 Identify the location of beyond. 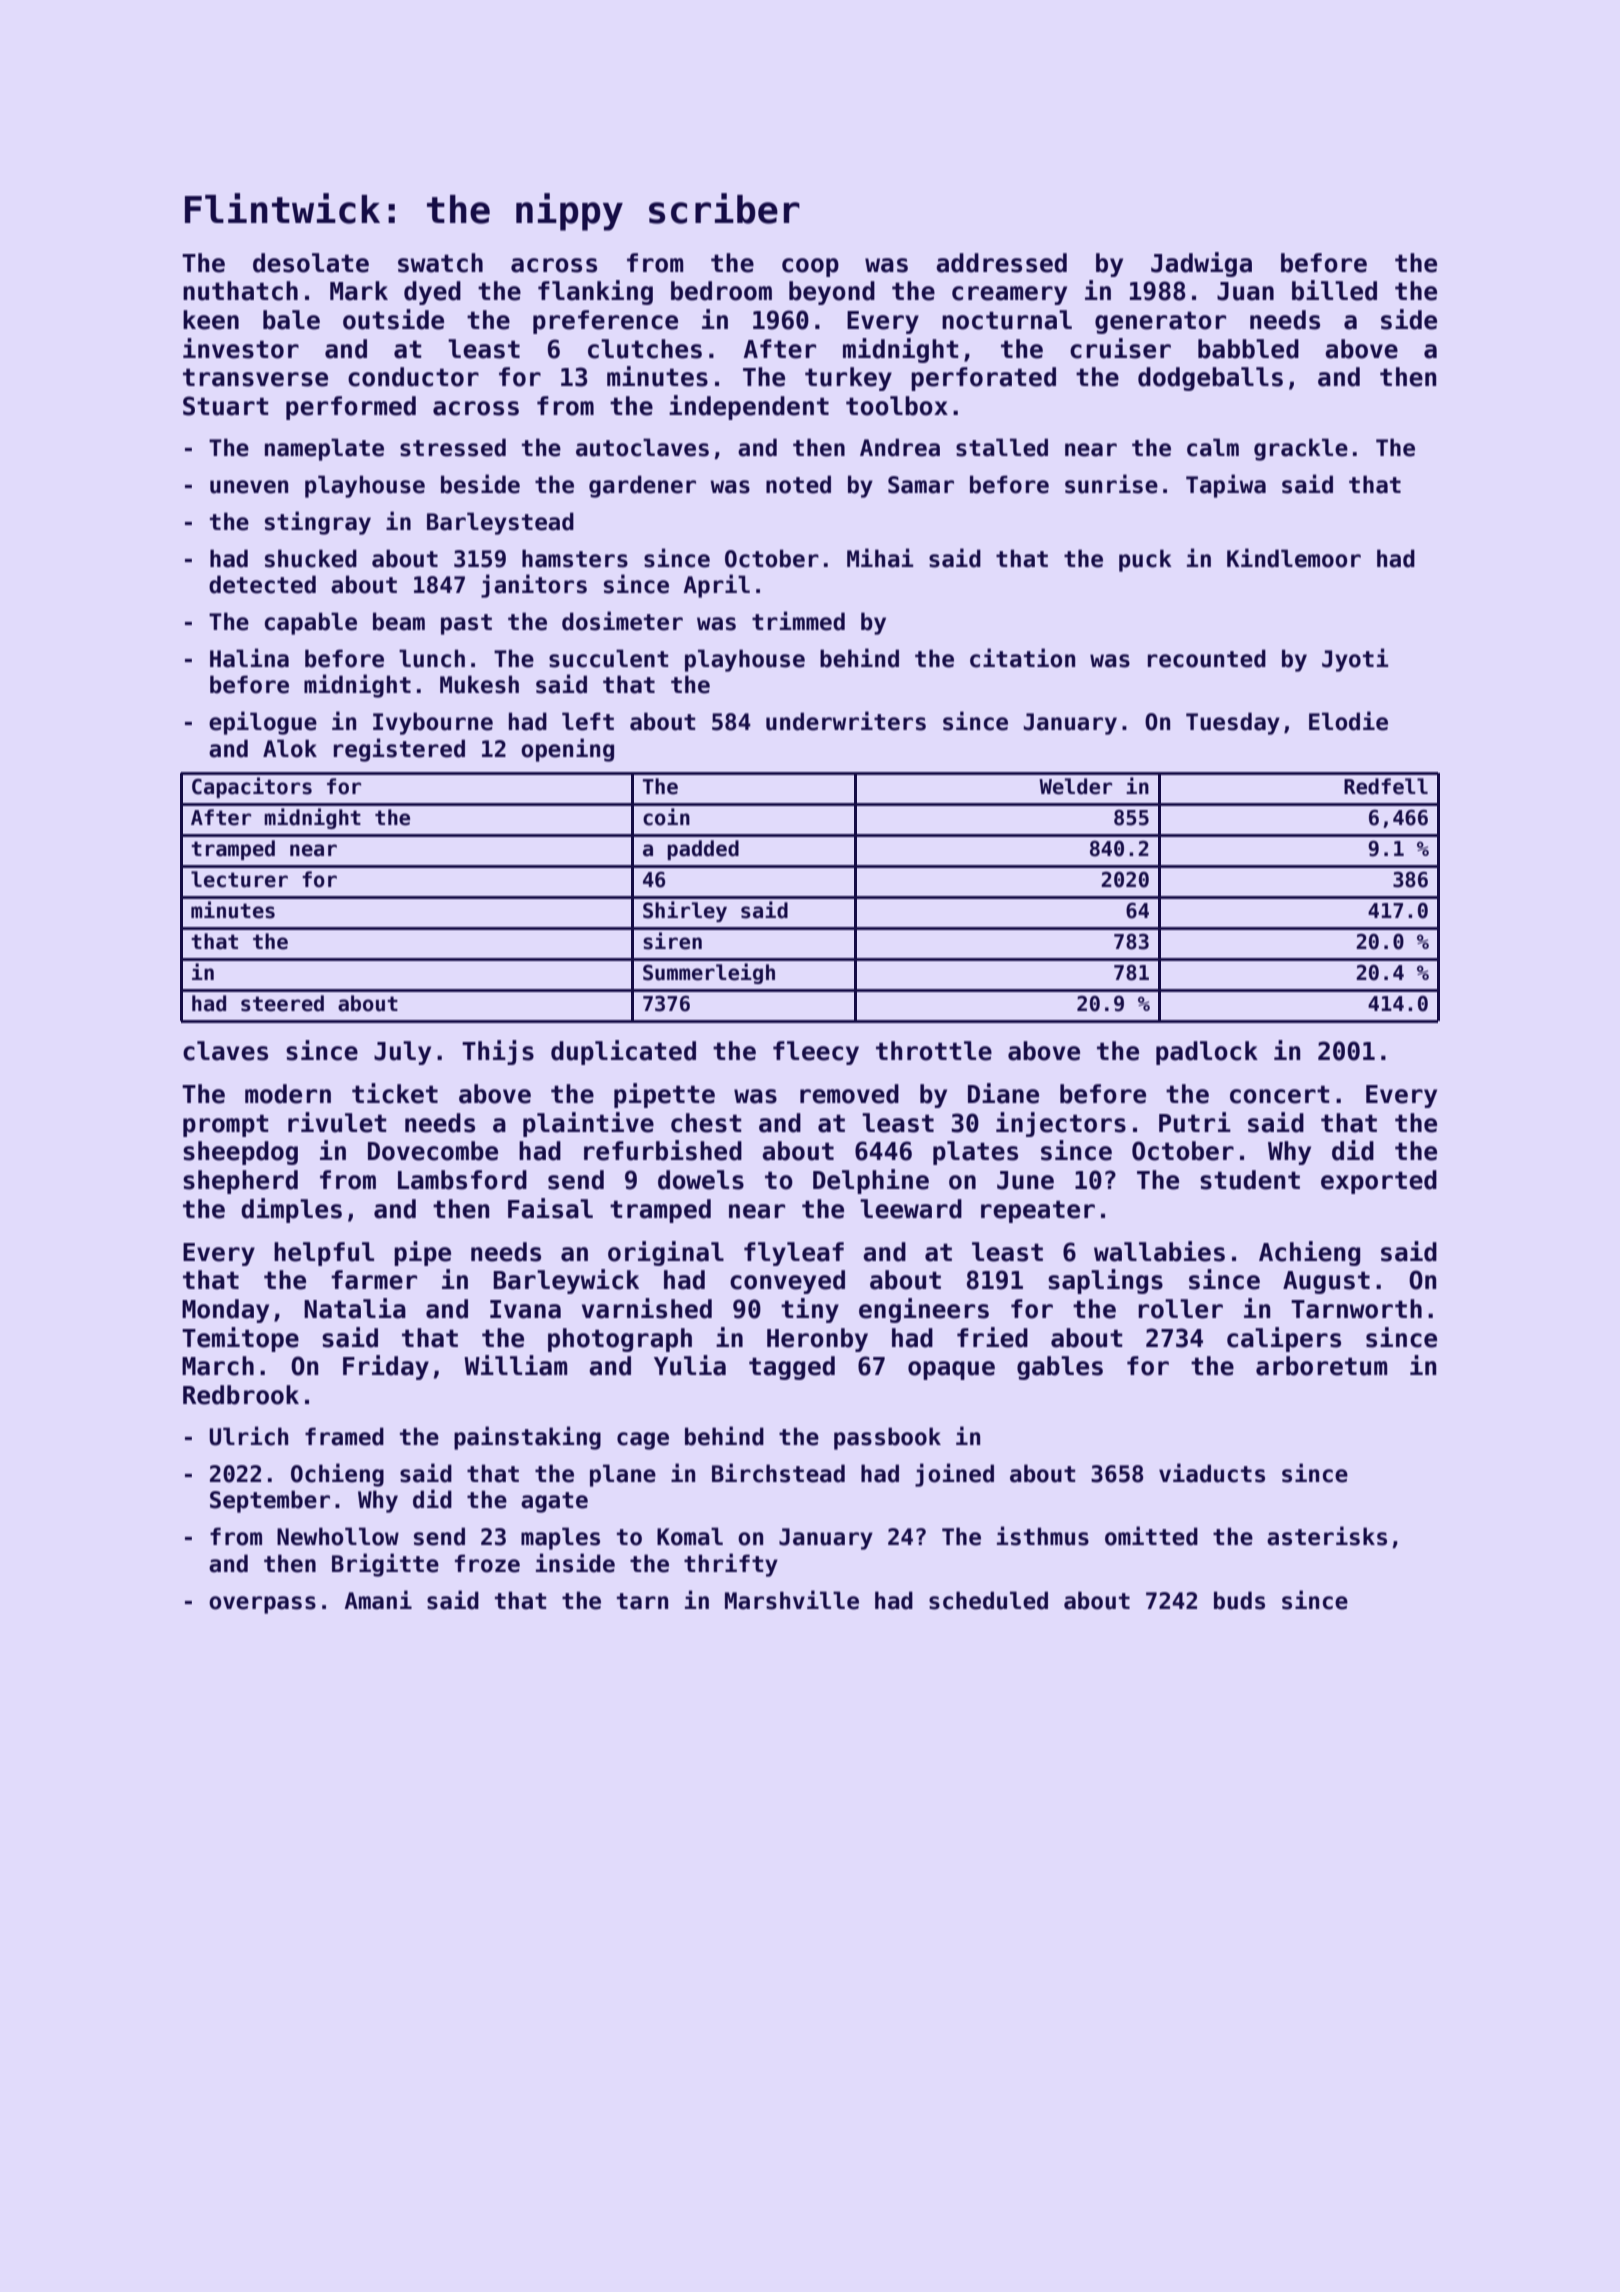
(832, 293).
